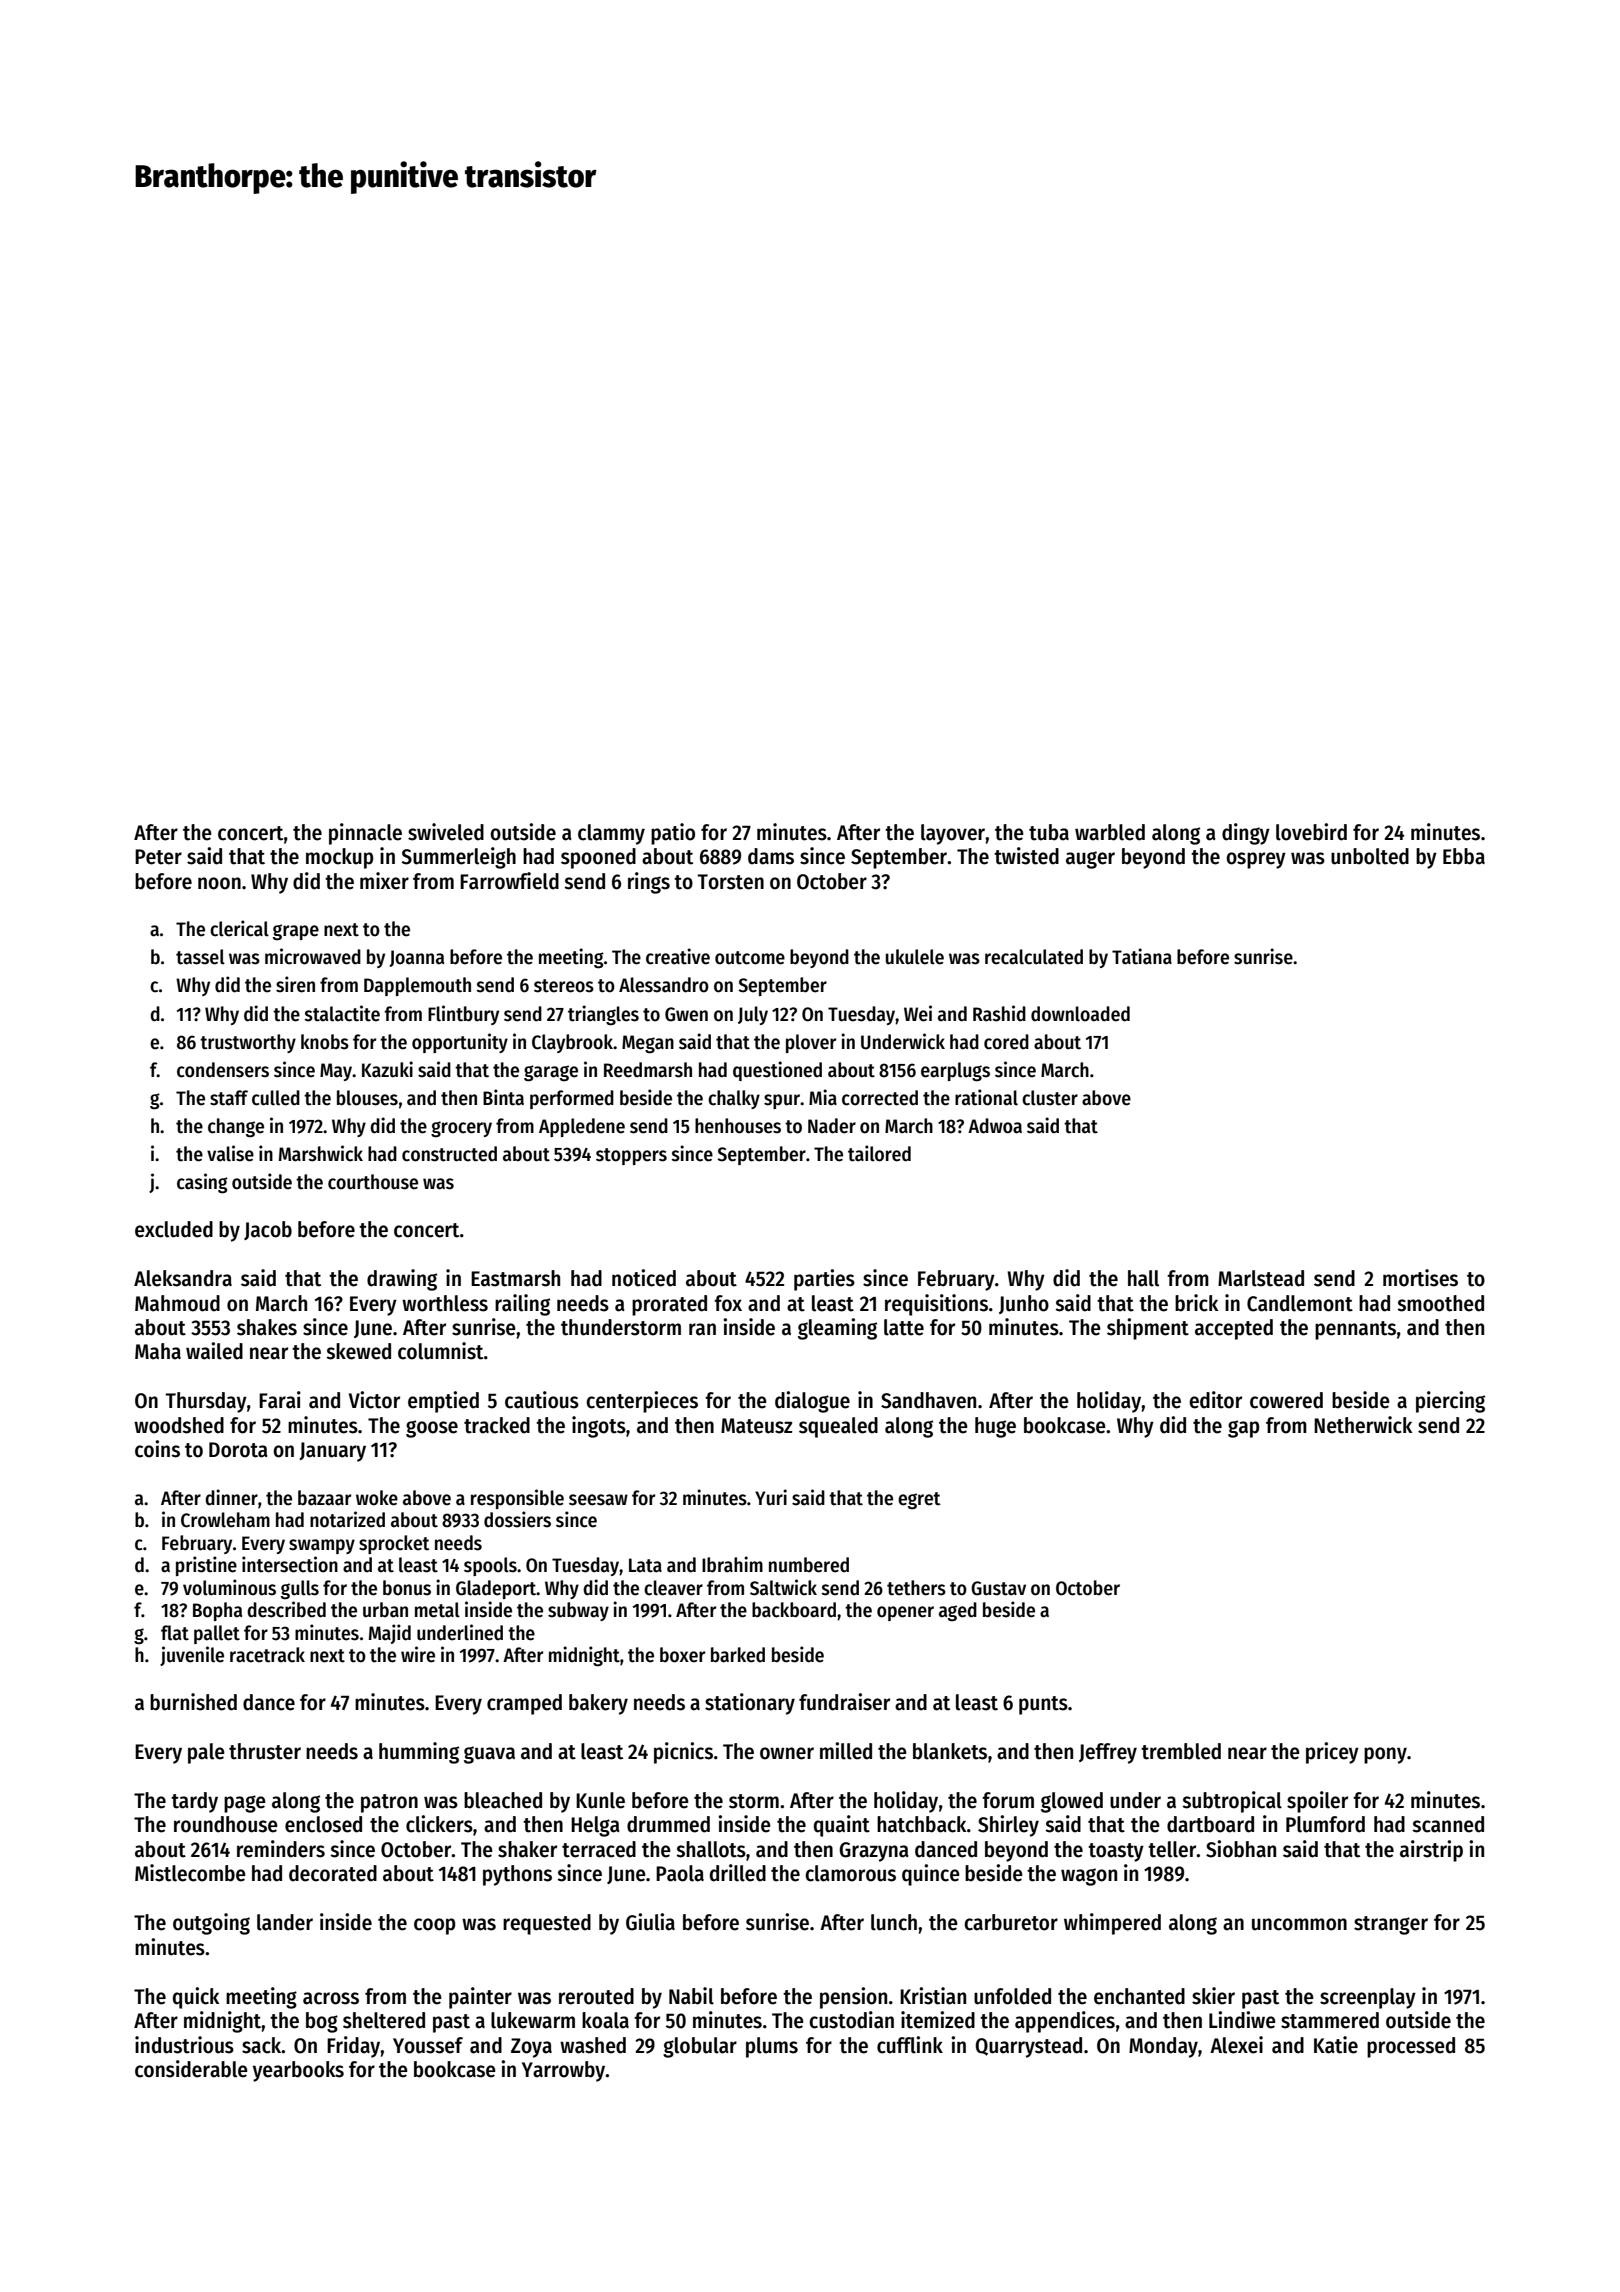 Image resolution: width=1620 pixels, height=2292 pixels. What do you see at coordinates (1391, 1925) in the page?
I see `stranger` at bounding box center [1391, 1925].
